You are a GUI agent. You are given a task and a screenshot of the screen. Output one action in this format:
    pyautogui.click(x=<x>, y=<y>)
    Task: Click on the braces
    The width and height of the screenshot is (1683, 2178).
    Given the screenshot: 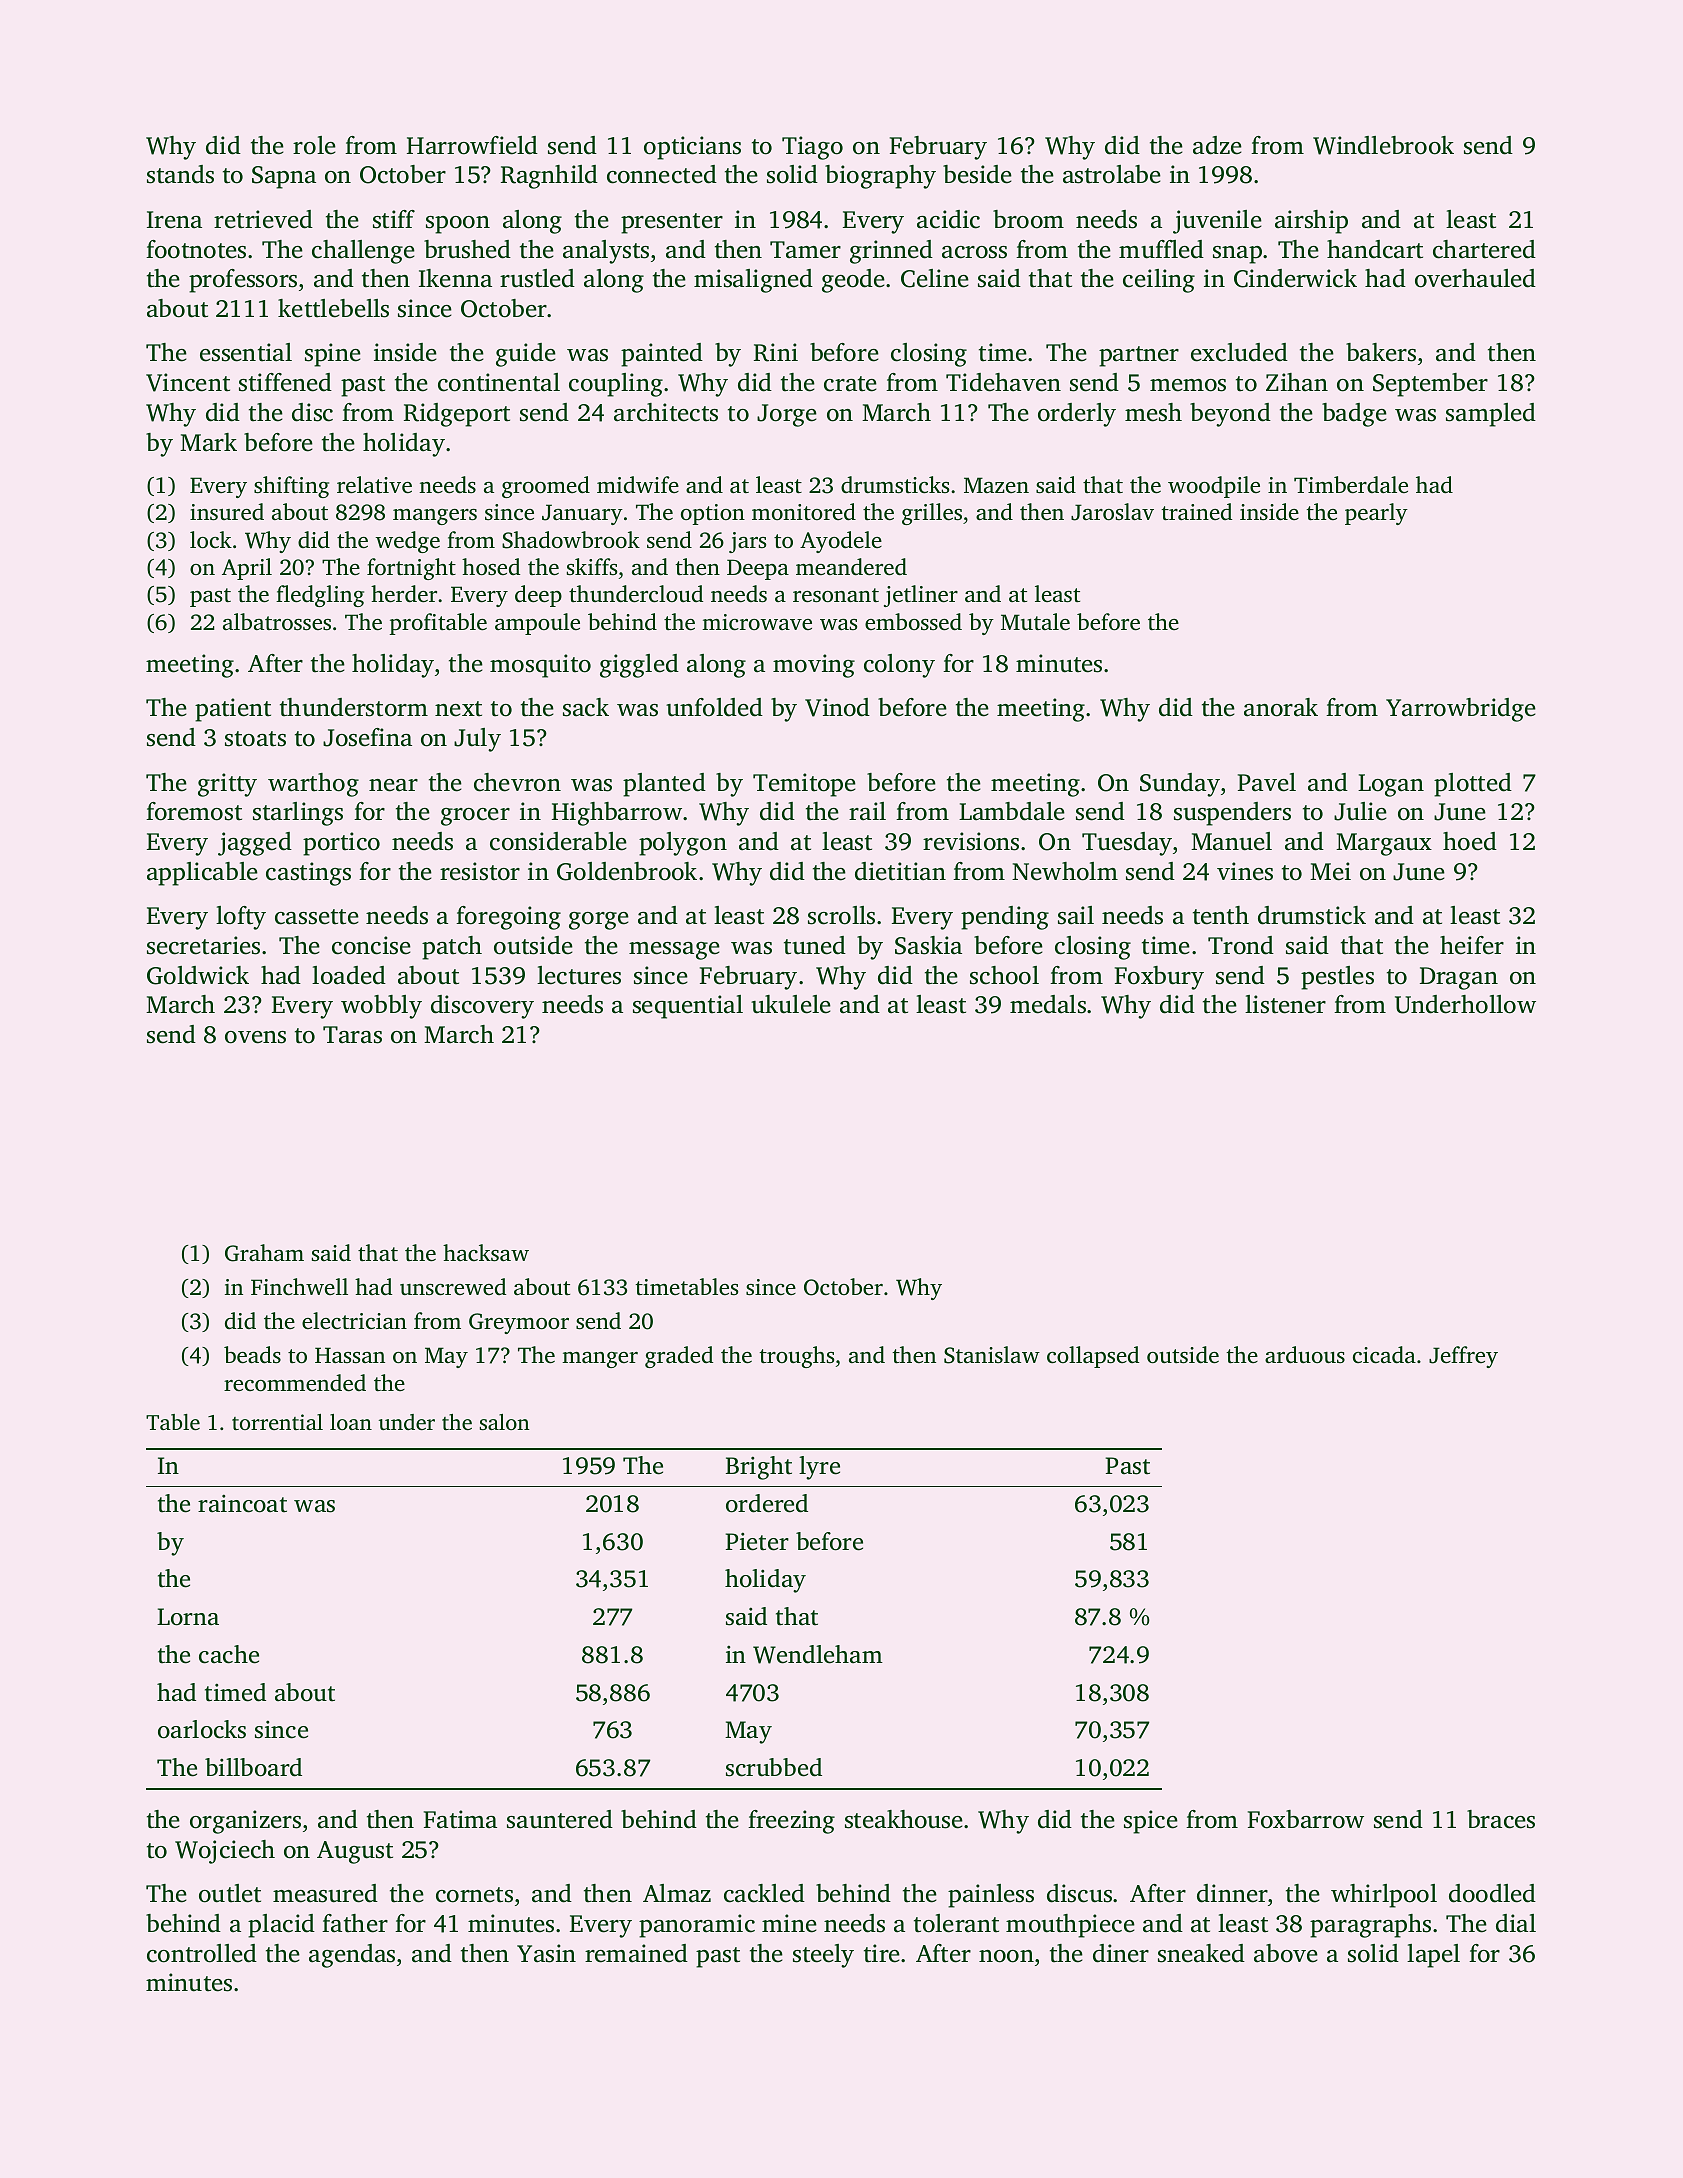 What is the action you would take?
    pyautogui.click(x=1501, y=1819)
